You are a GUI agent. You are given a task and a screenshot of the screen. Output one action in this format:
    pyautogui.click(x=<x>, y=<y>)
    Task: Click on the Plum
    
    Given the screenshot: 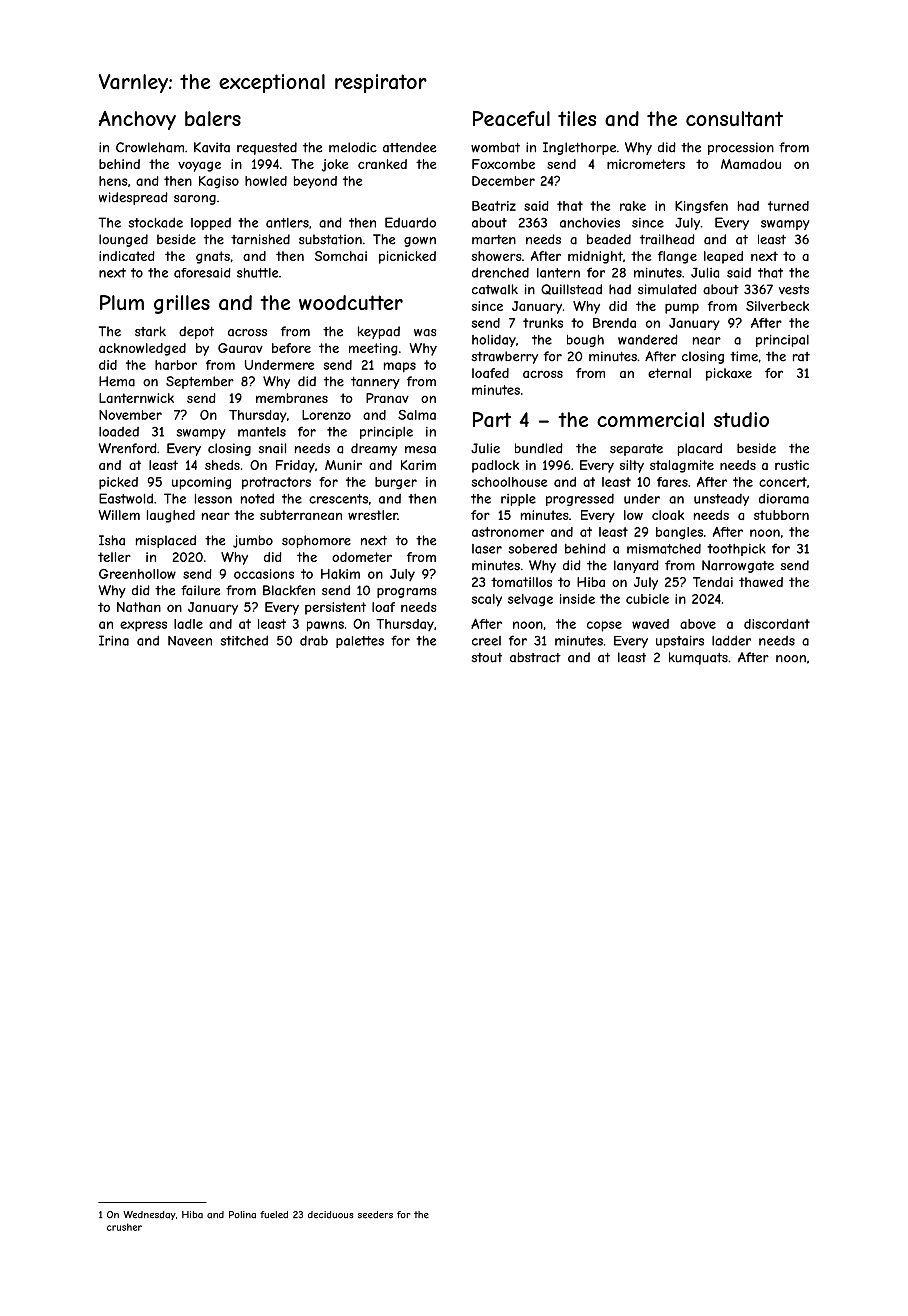 What is the action you would take?
    pyautogui.click(x=122, y=302)
